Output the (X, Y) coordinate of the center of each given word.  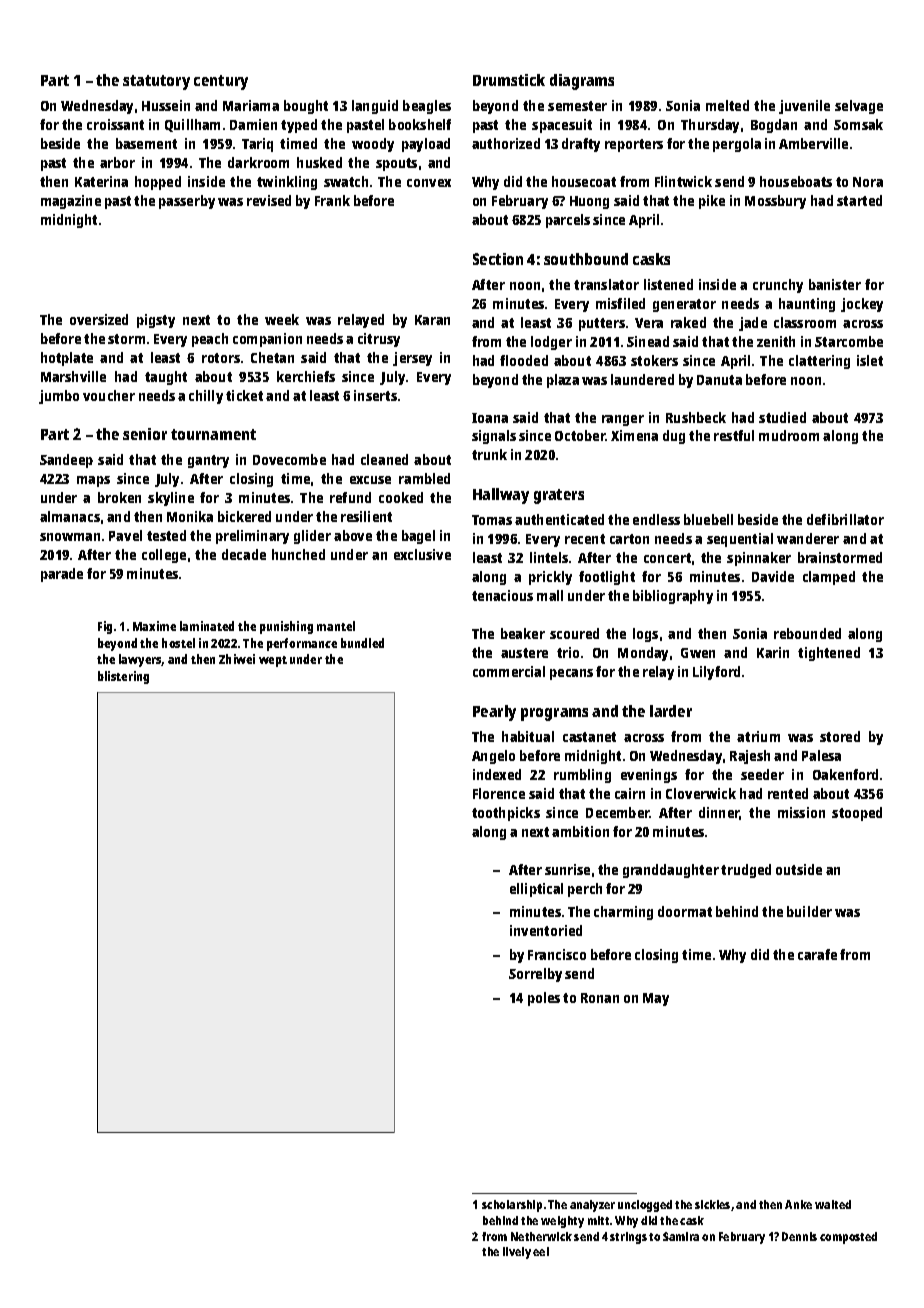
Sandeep (66, 461)
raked (688, 322)
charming (623, 913)
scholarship (512, 1206)
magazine (71, 202)
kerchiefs (306, 376)
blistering (123, 677)
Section (498, 259)
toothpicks (506, 814)
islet (870, 360)
